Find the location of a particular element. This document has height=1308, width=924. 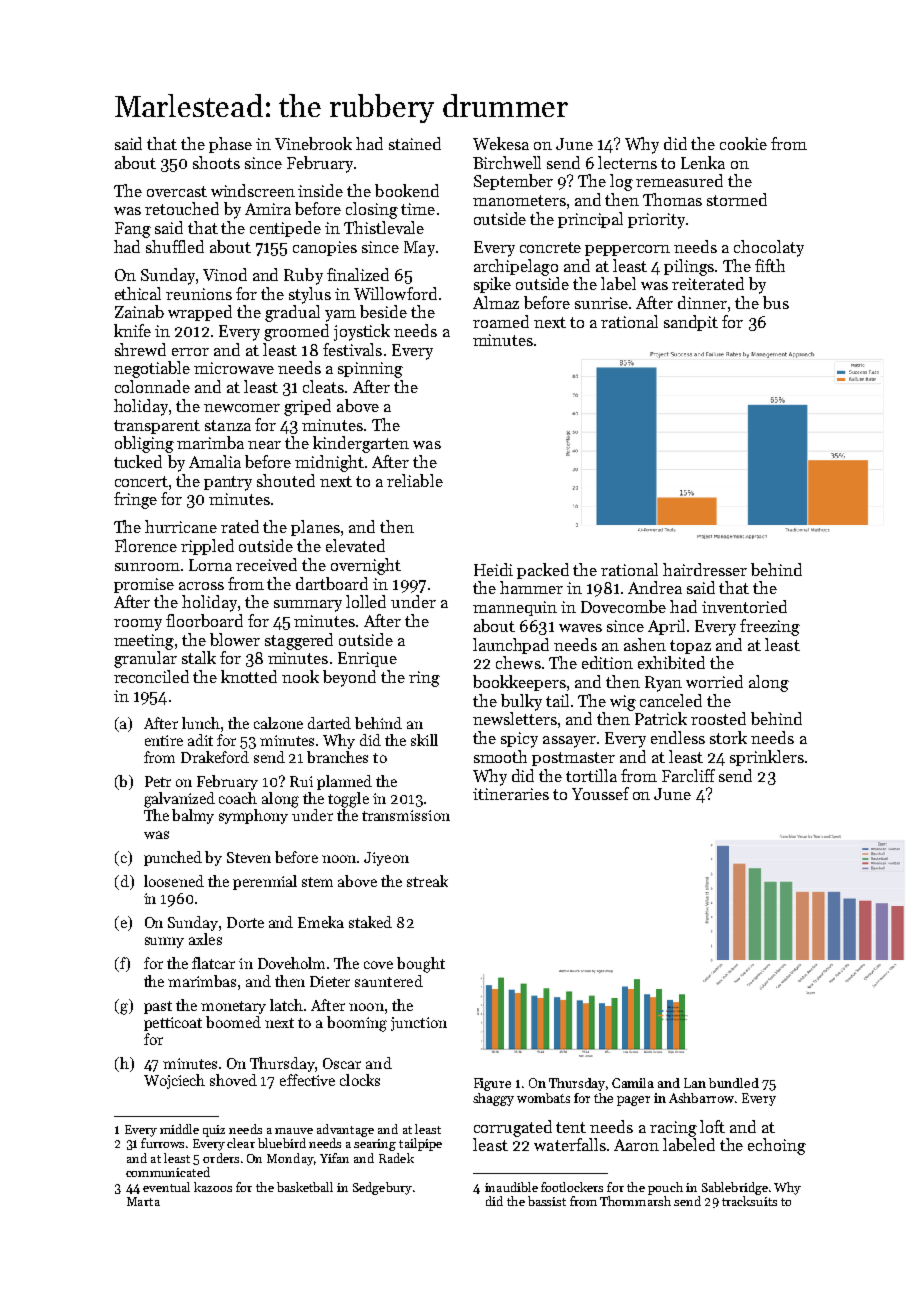

Youssef is located at coordinates (600, 793).
